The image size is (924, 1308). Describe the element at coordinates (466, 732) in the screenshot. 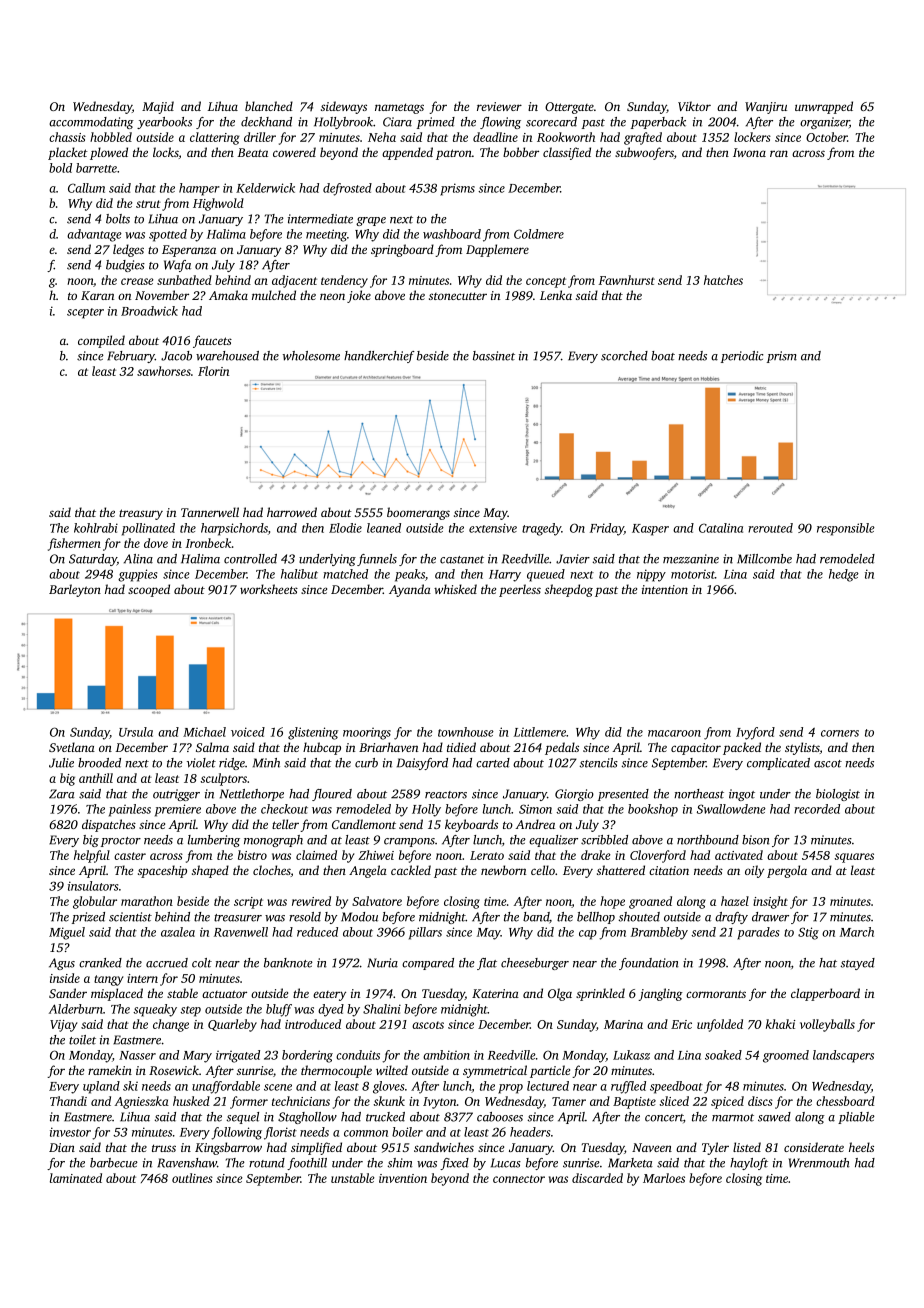

I see `townhouse` at that location.
